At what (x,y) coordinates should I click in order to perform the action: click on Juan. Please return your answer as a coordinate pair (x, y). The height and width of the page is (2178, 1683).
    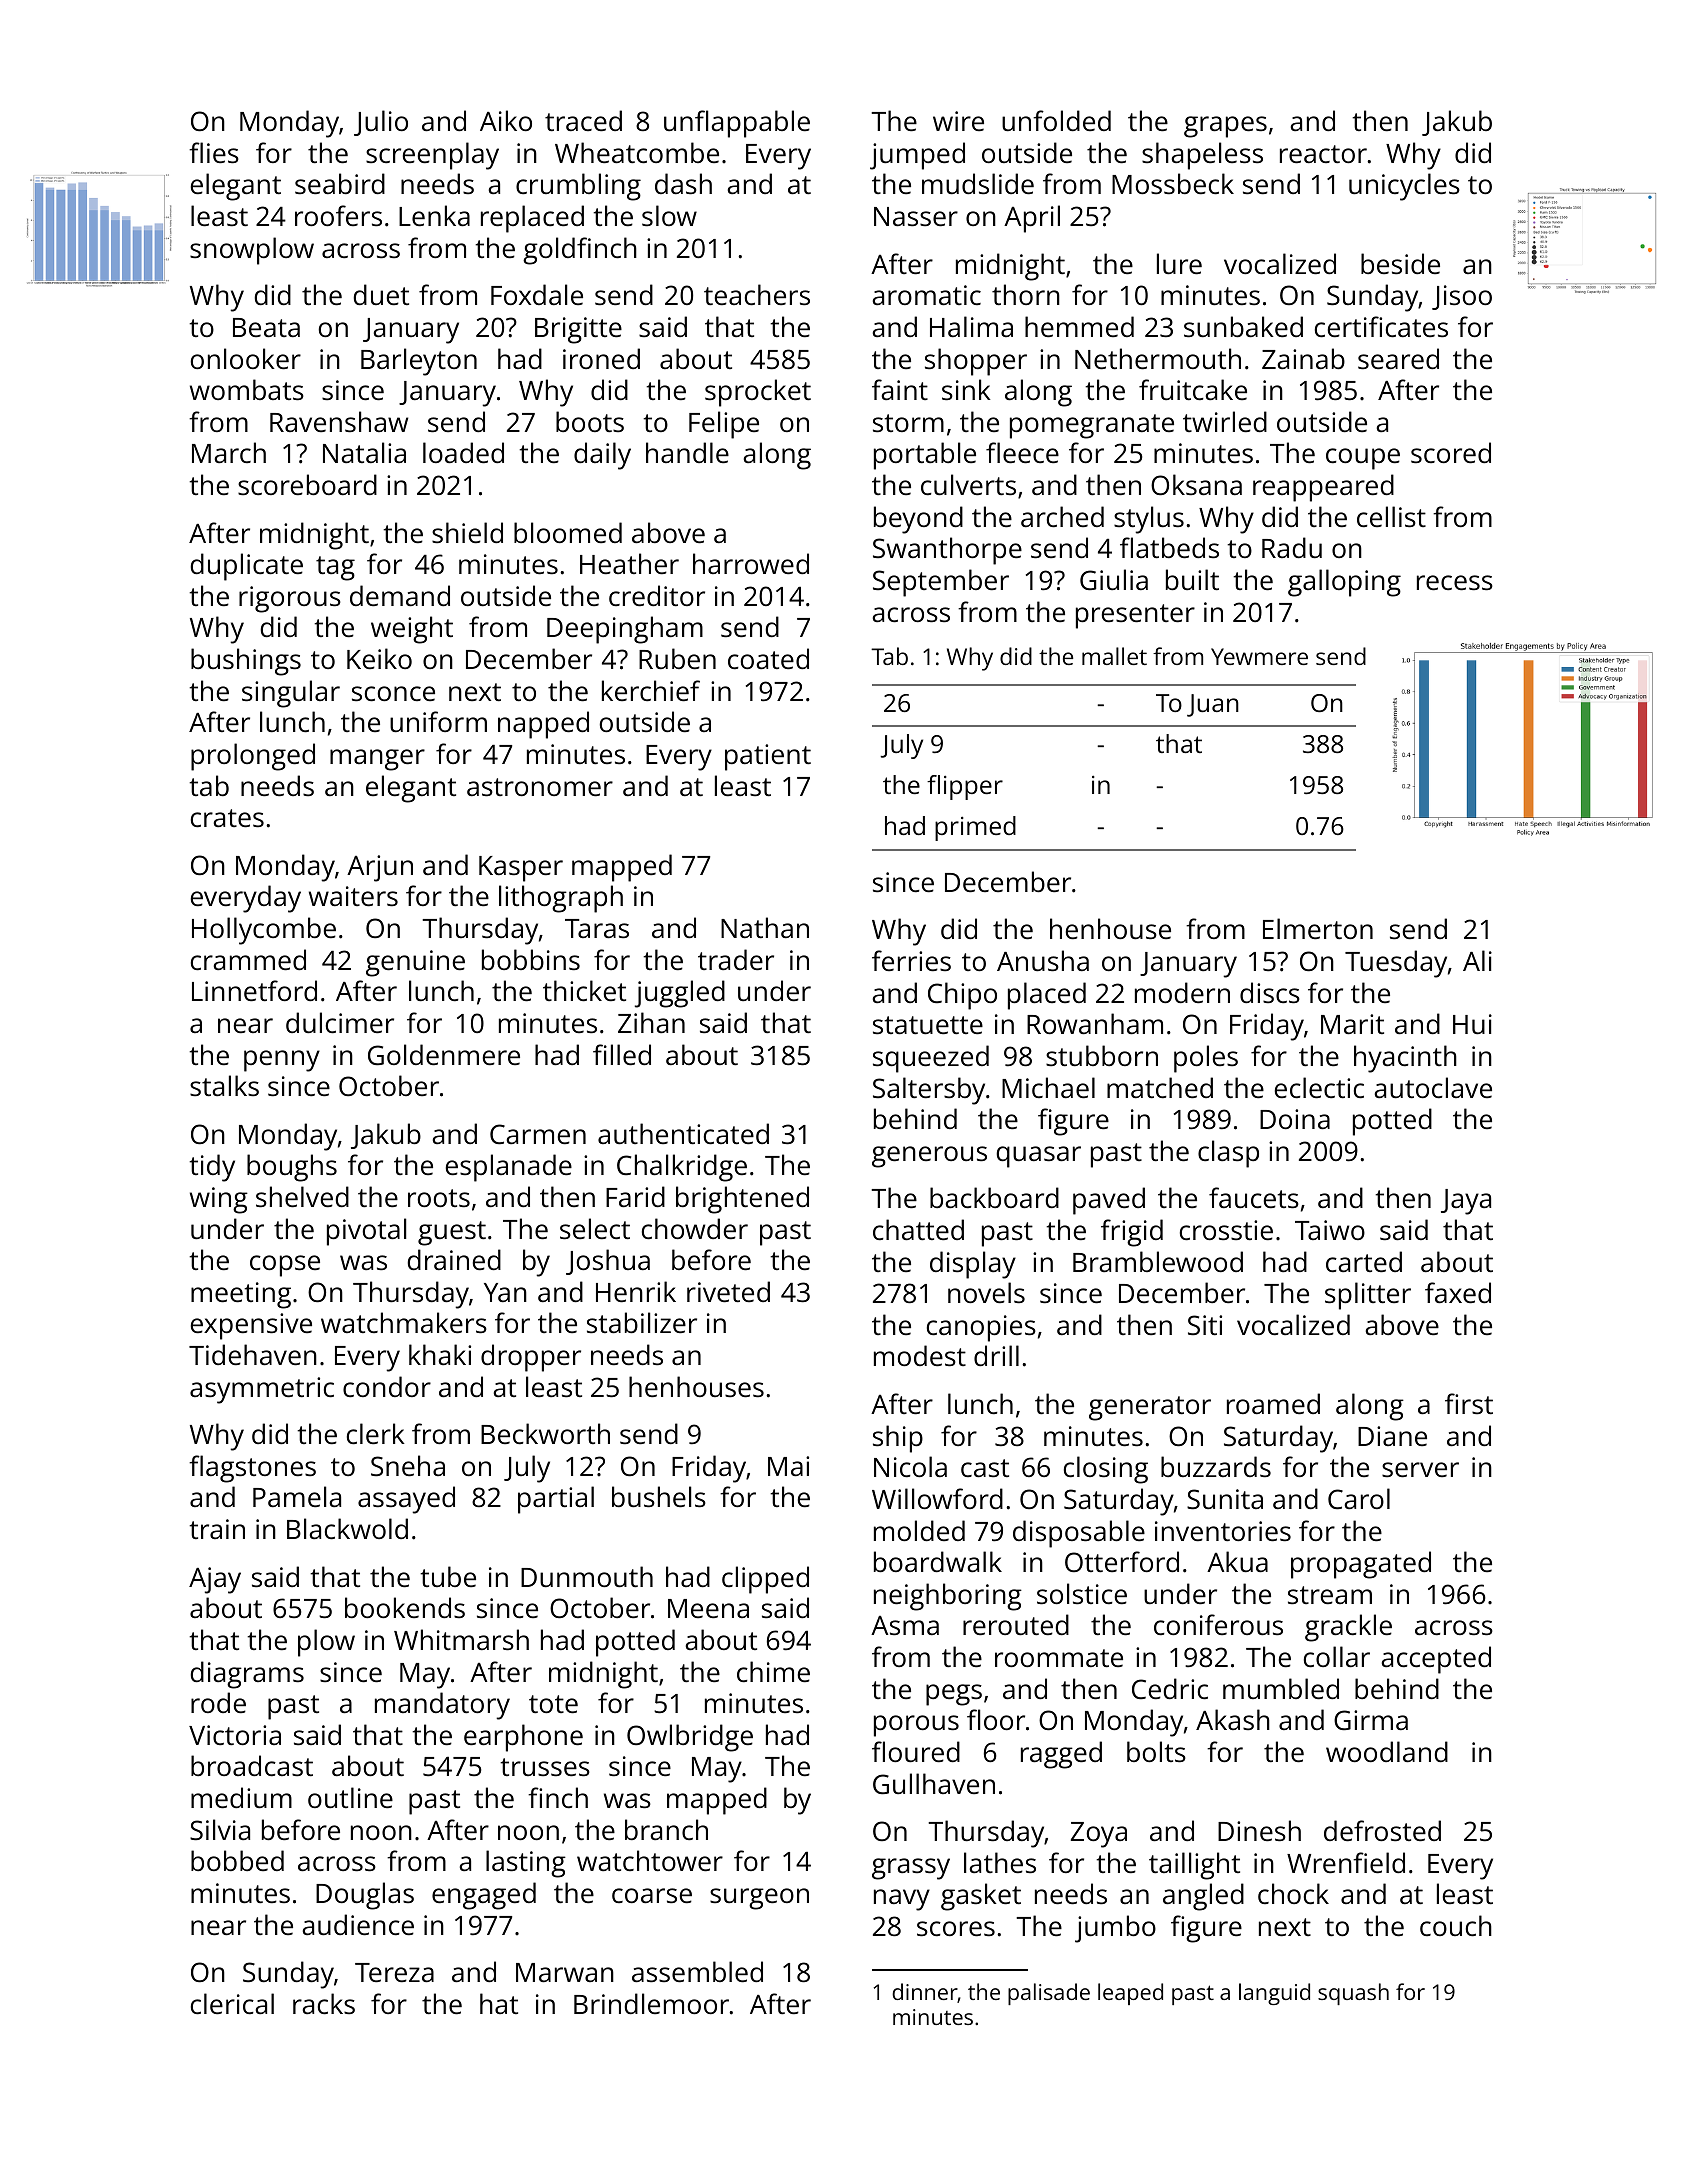
    Looking at the image, I should click on (1213, 705).
